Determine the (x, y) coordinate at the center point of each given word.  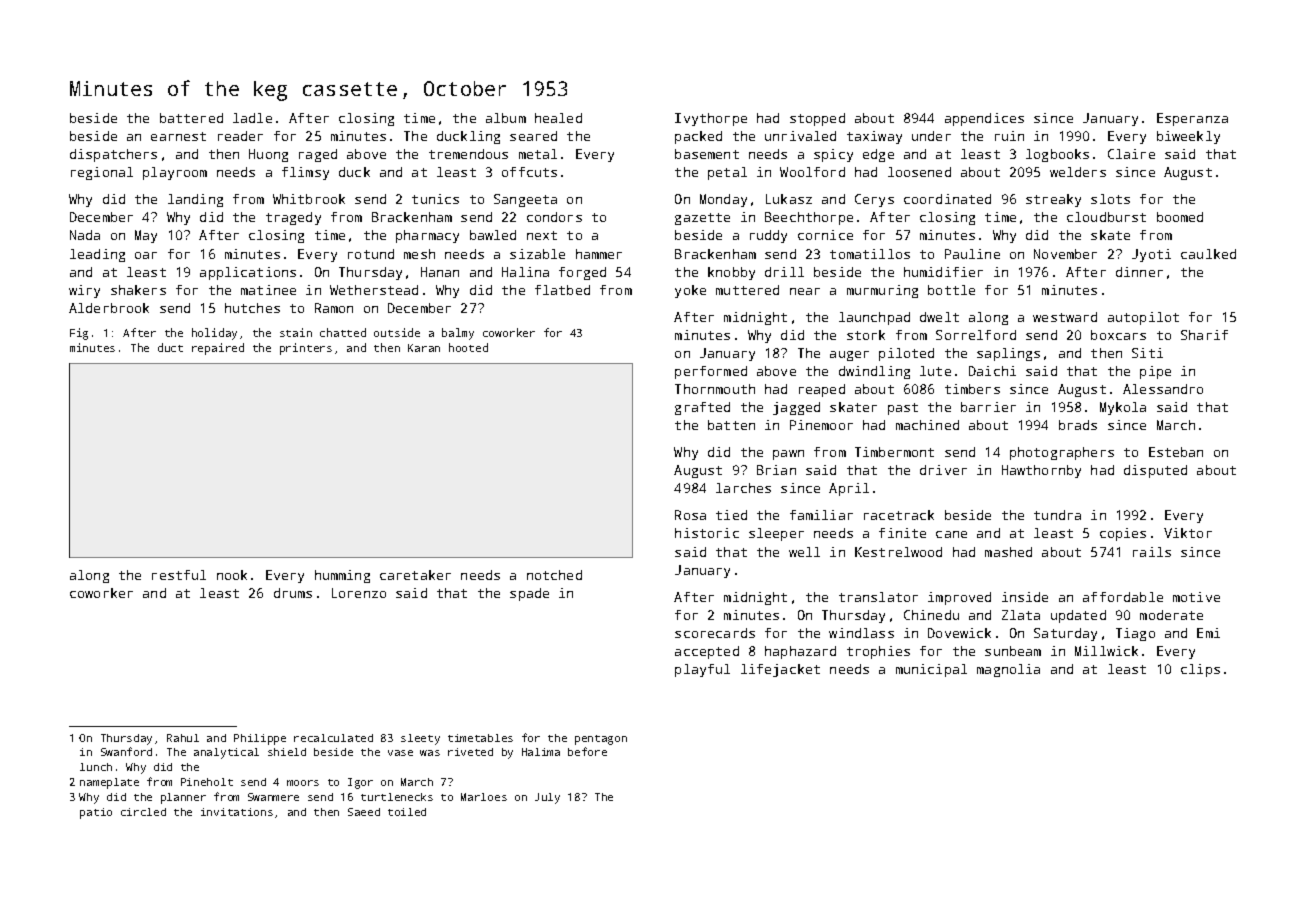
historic (707, 533)
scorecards (715, 633)
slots (1110, 199)
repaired (218, 349)
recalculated (333, 738)
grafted (702, 408)
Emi (1208, 633)
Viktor (1188, 533)
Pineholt (207, 782)
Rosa (690, 515)
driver (943, 470)
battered (191, 118)
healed (558, 118)
